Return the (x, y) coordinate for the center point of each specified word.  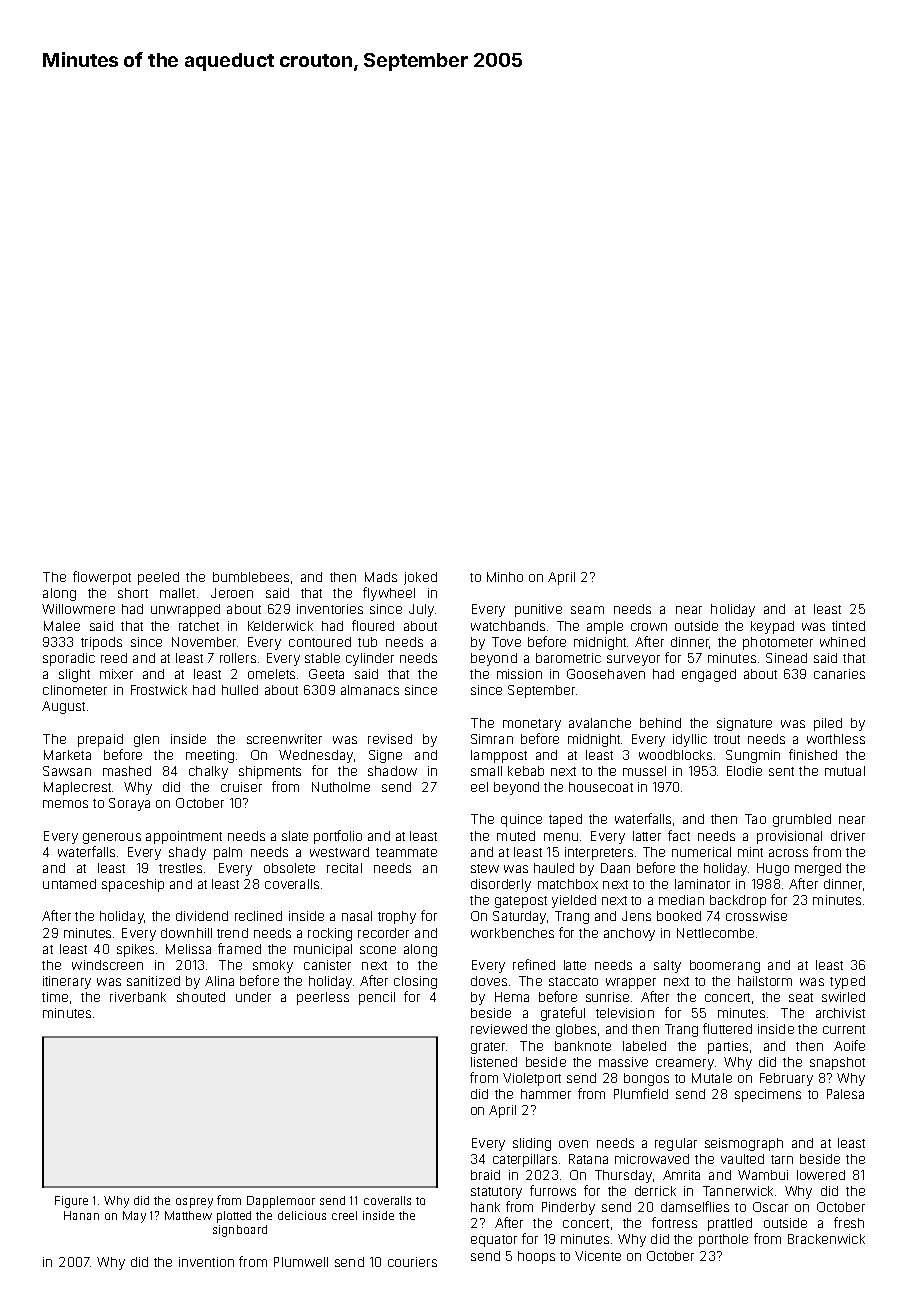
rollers (238, 658)
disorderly (501, 885)
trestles (180, 868)
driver (848, 836)
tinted (848, 626)
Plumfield (641, 1093)
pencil (377, 998)
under (253, 997)
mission (519, 674)
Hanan (81, 1215)
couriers (412, 1262)
